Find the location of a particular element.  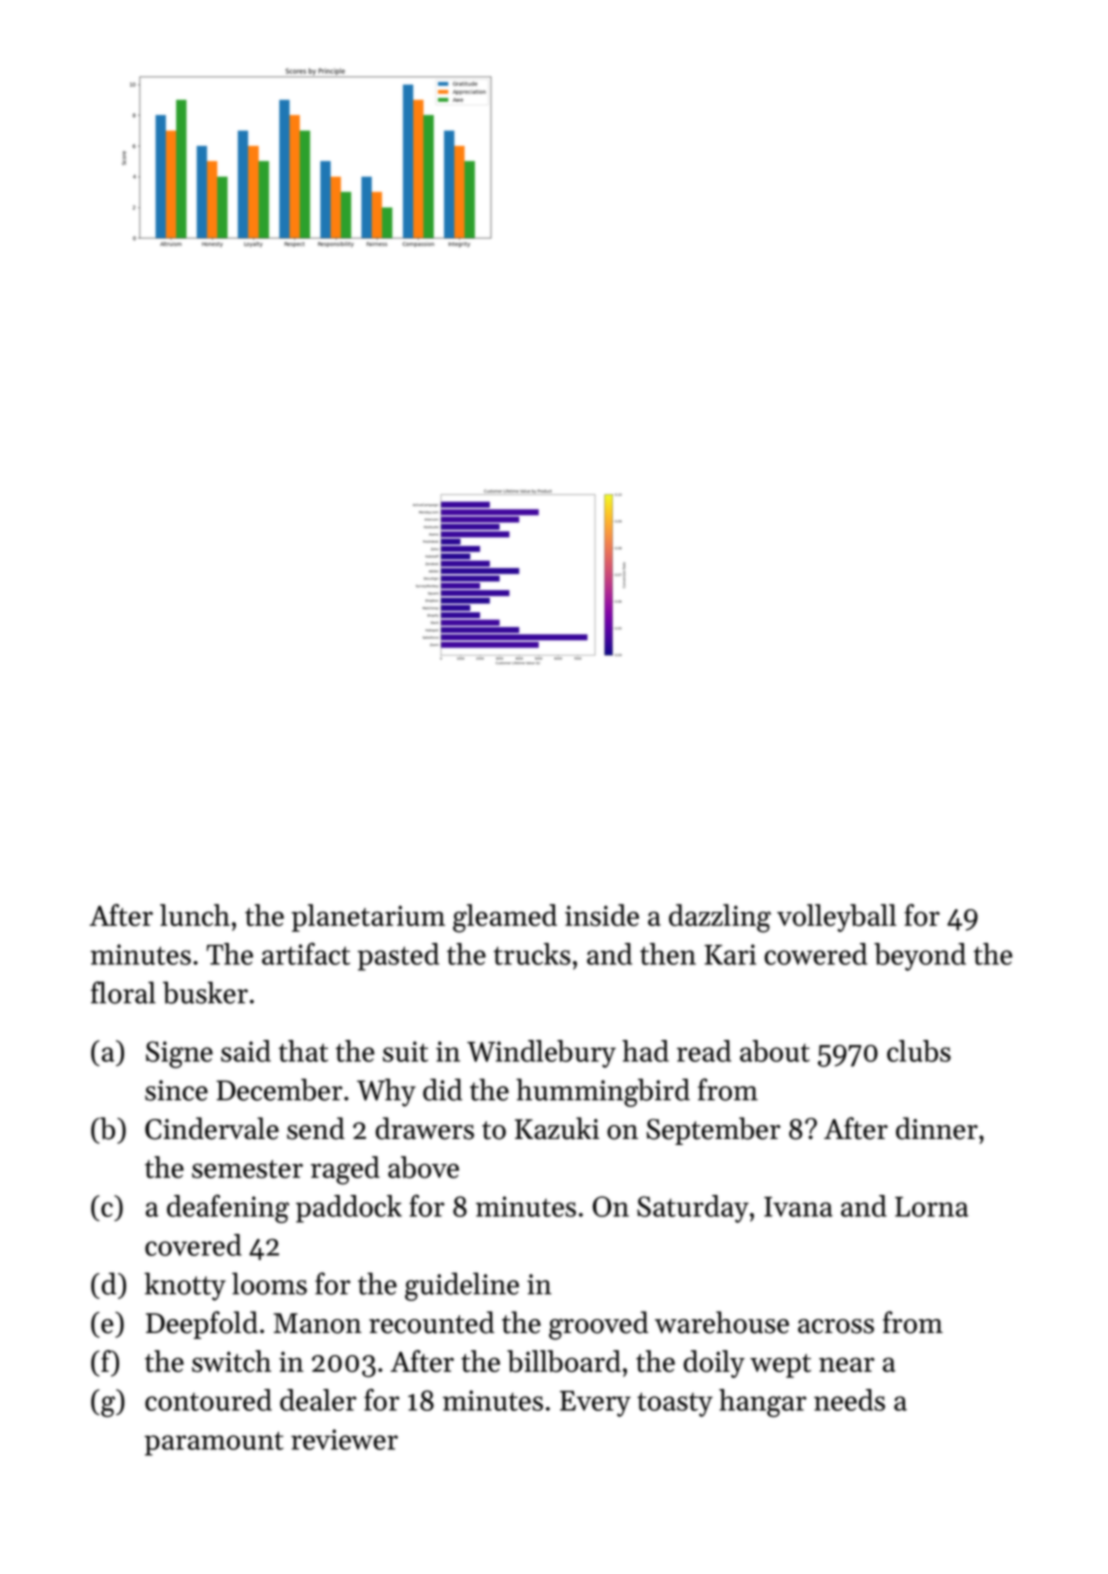

paramount is located at coordinates (214, 1443).
